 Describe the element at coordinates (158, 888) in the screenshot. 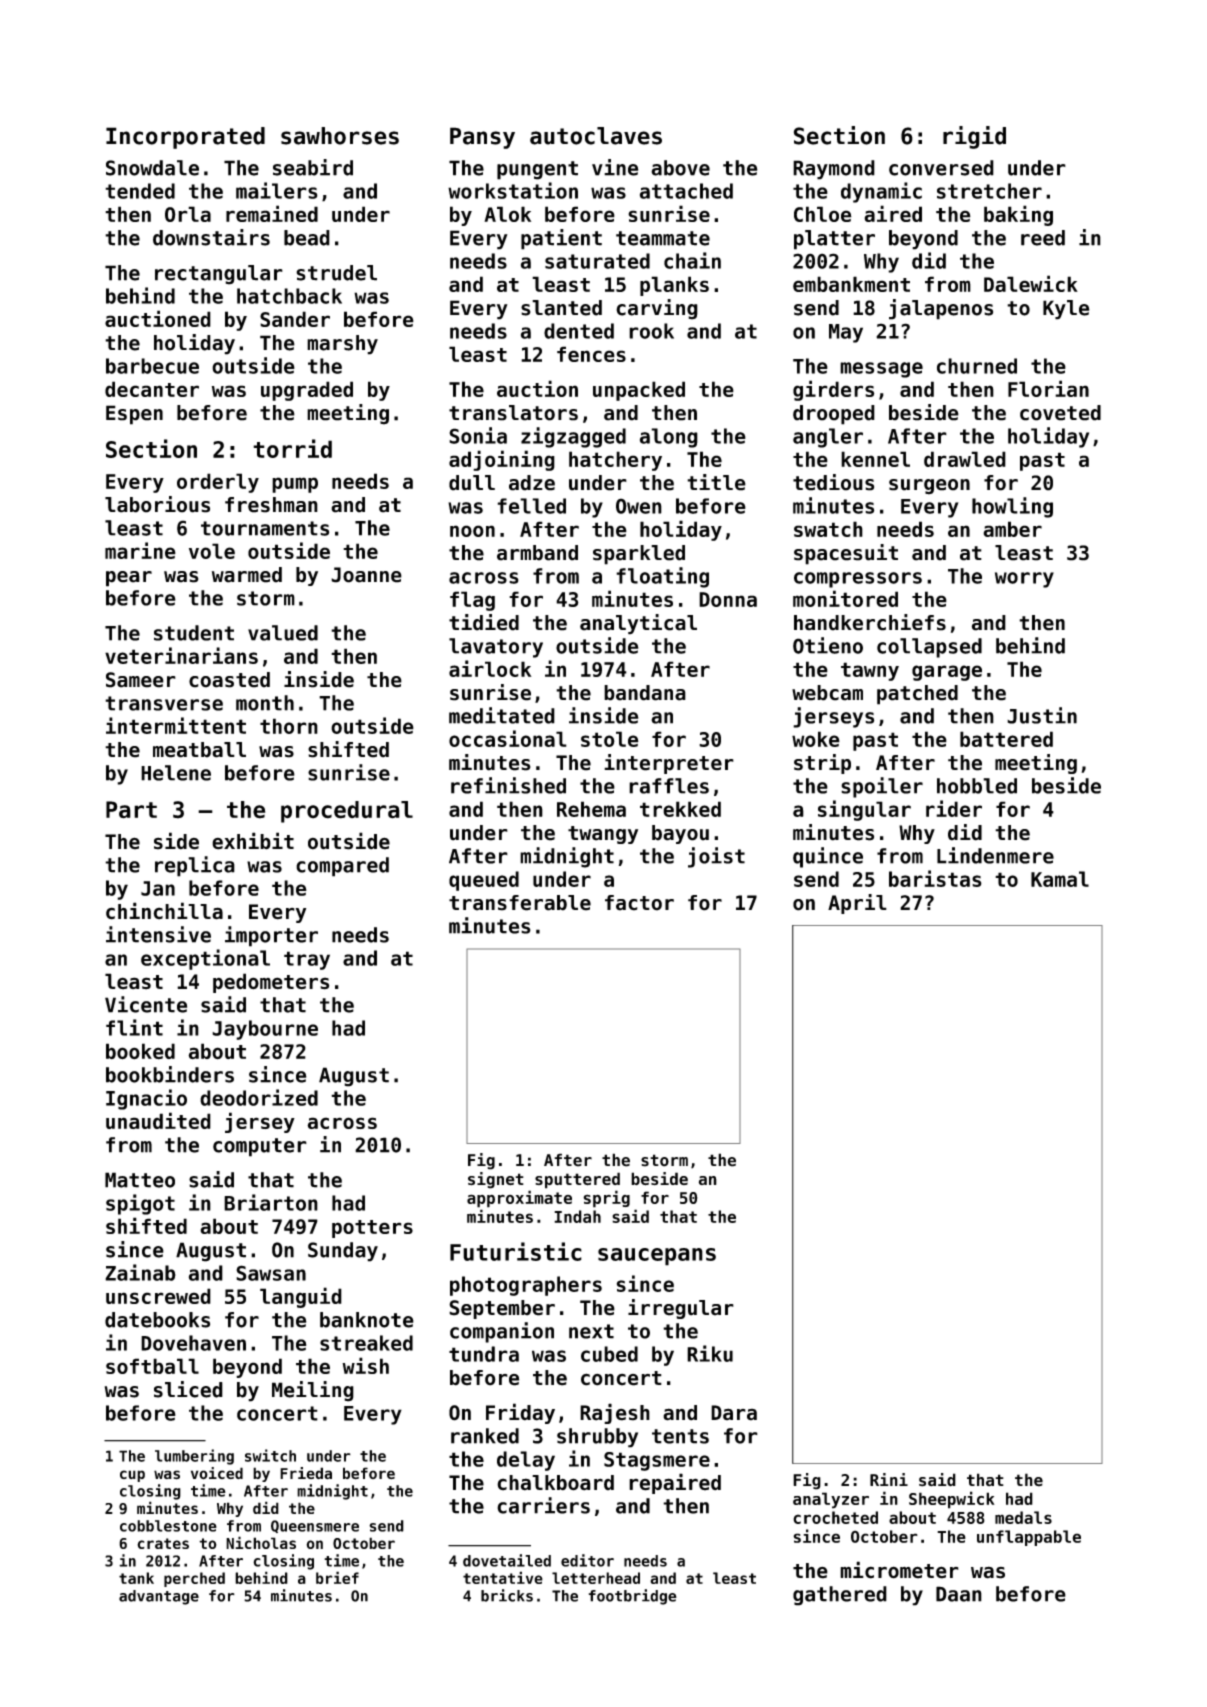

I see `Jan` at that location.
